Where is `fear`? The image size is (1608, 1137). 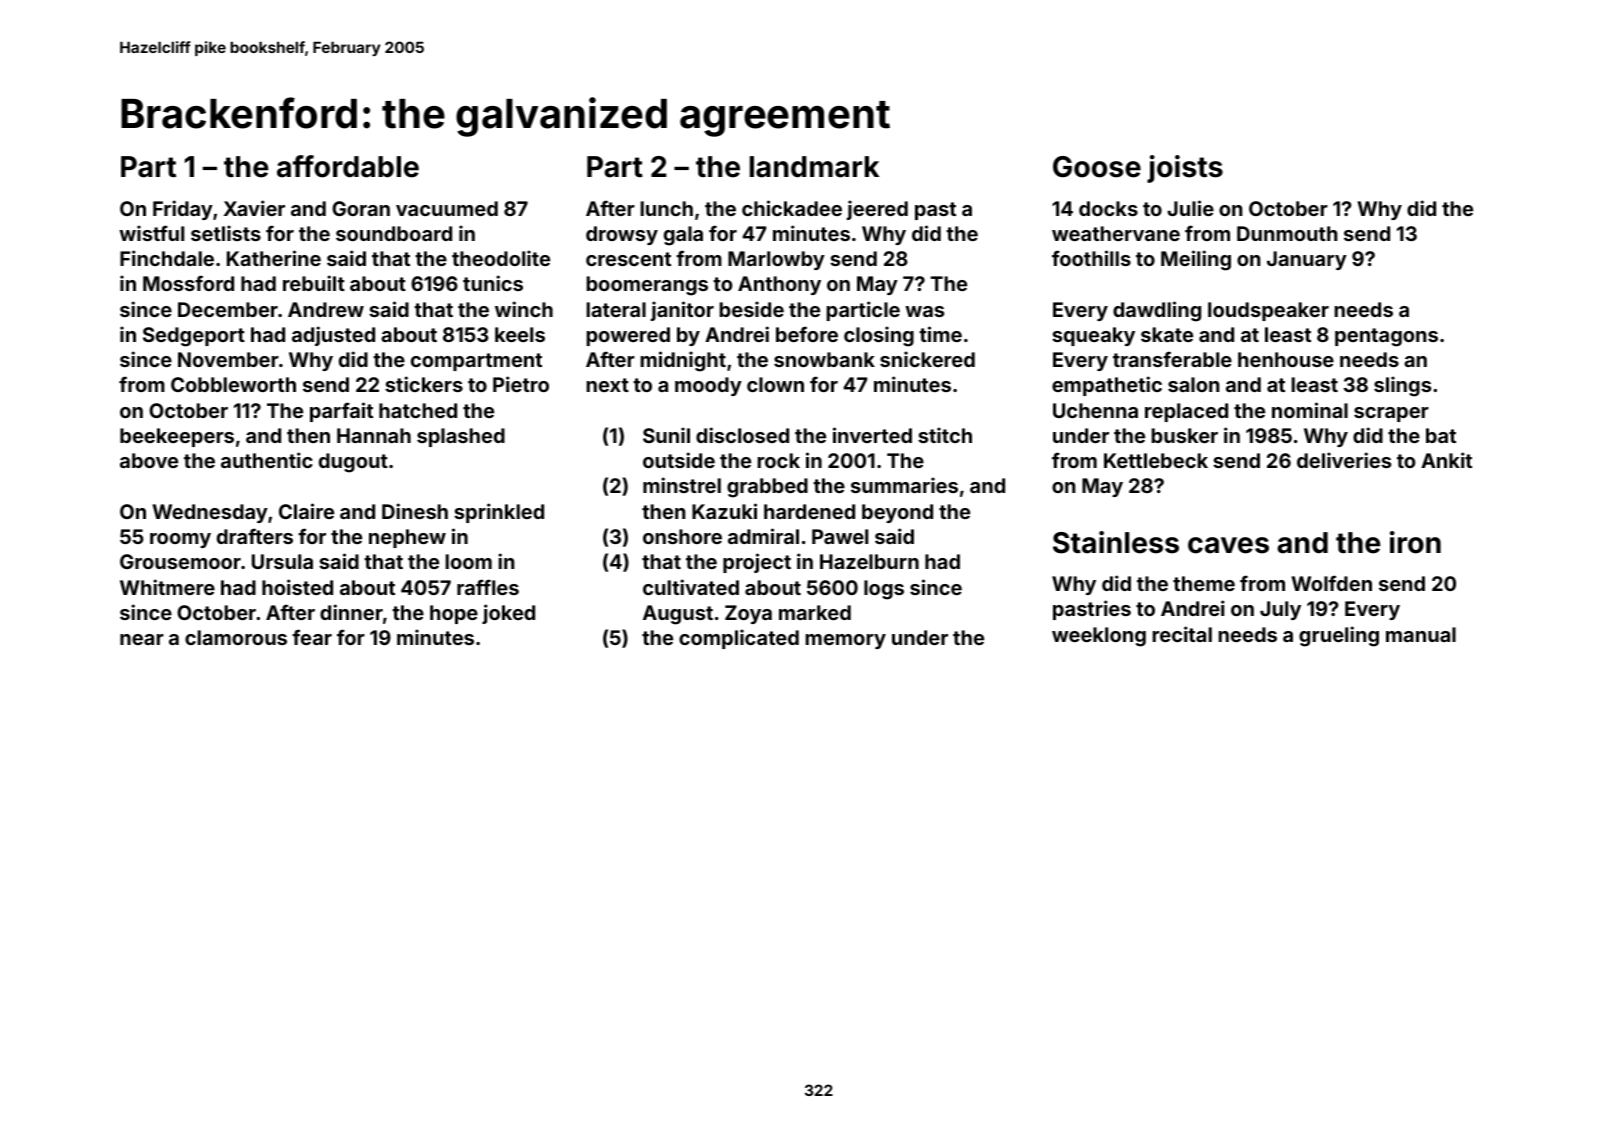 fear is located at coordinates (312, 637).
